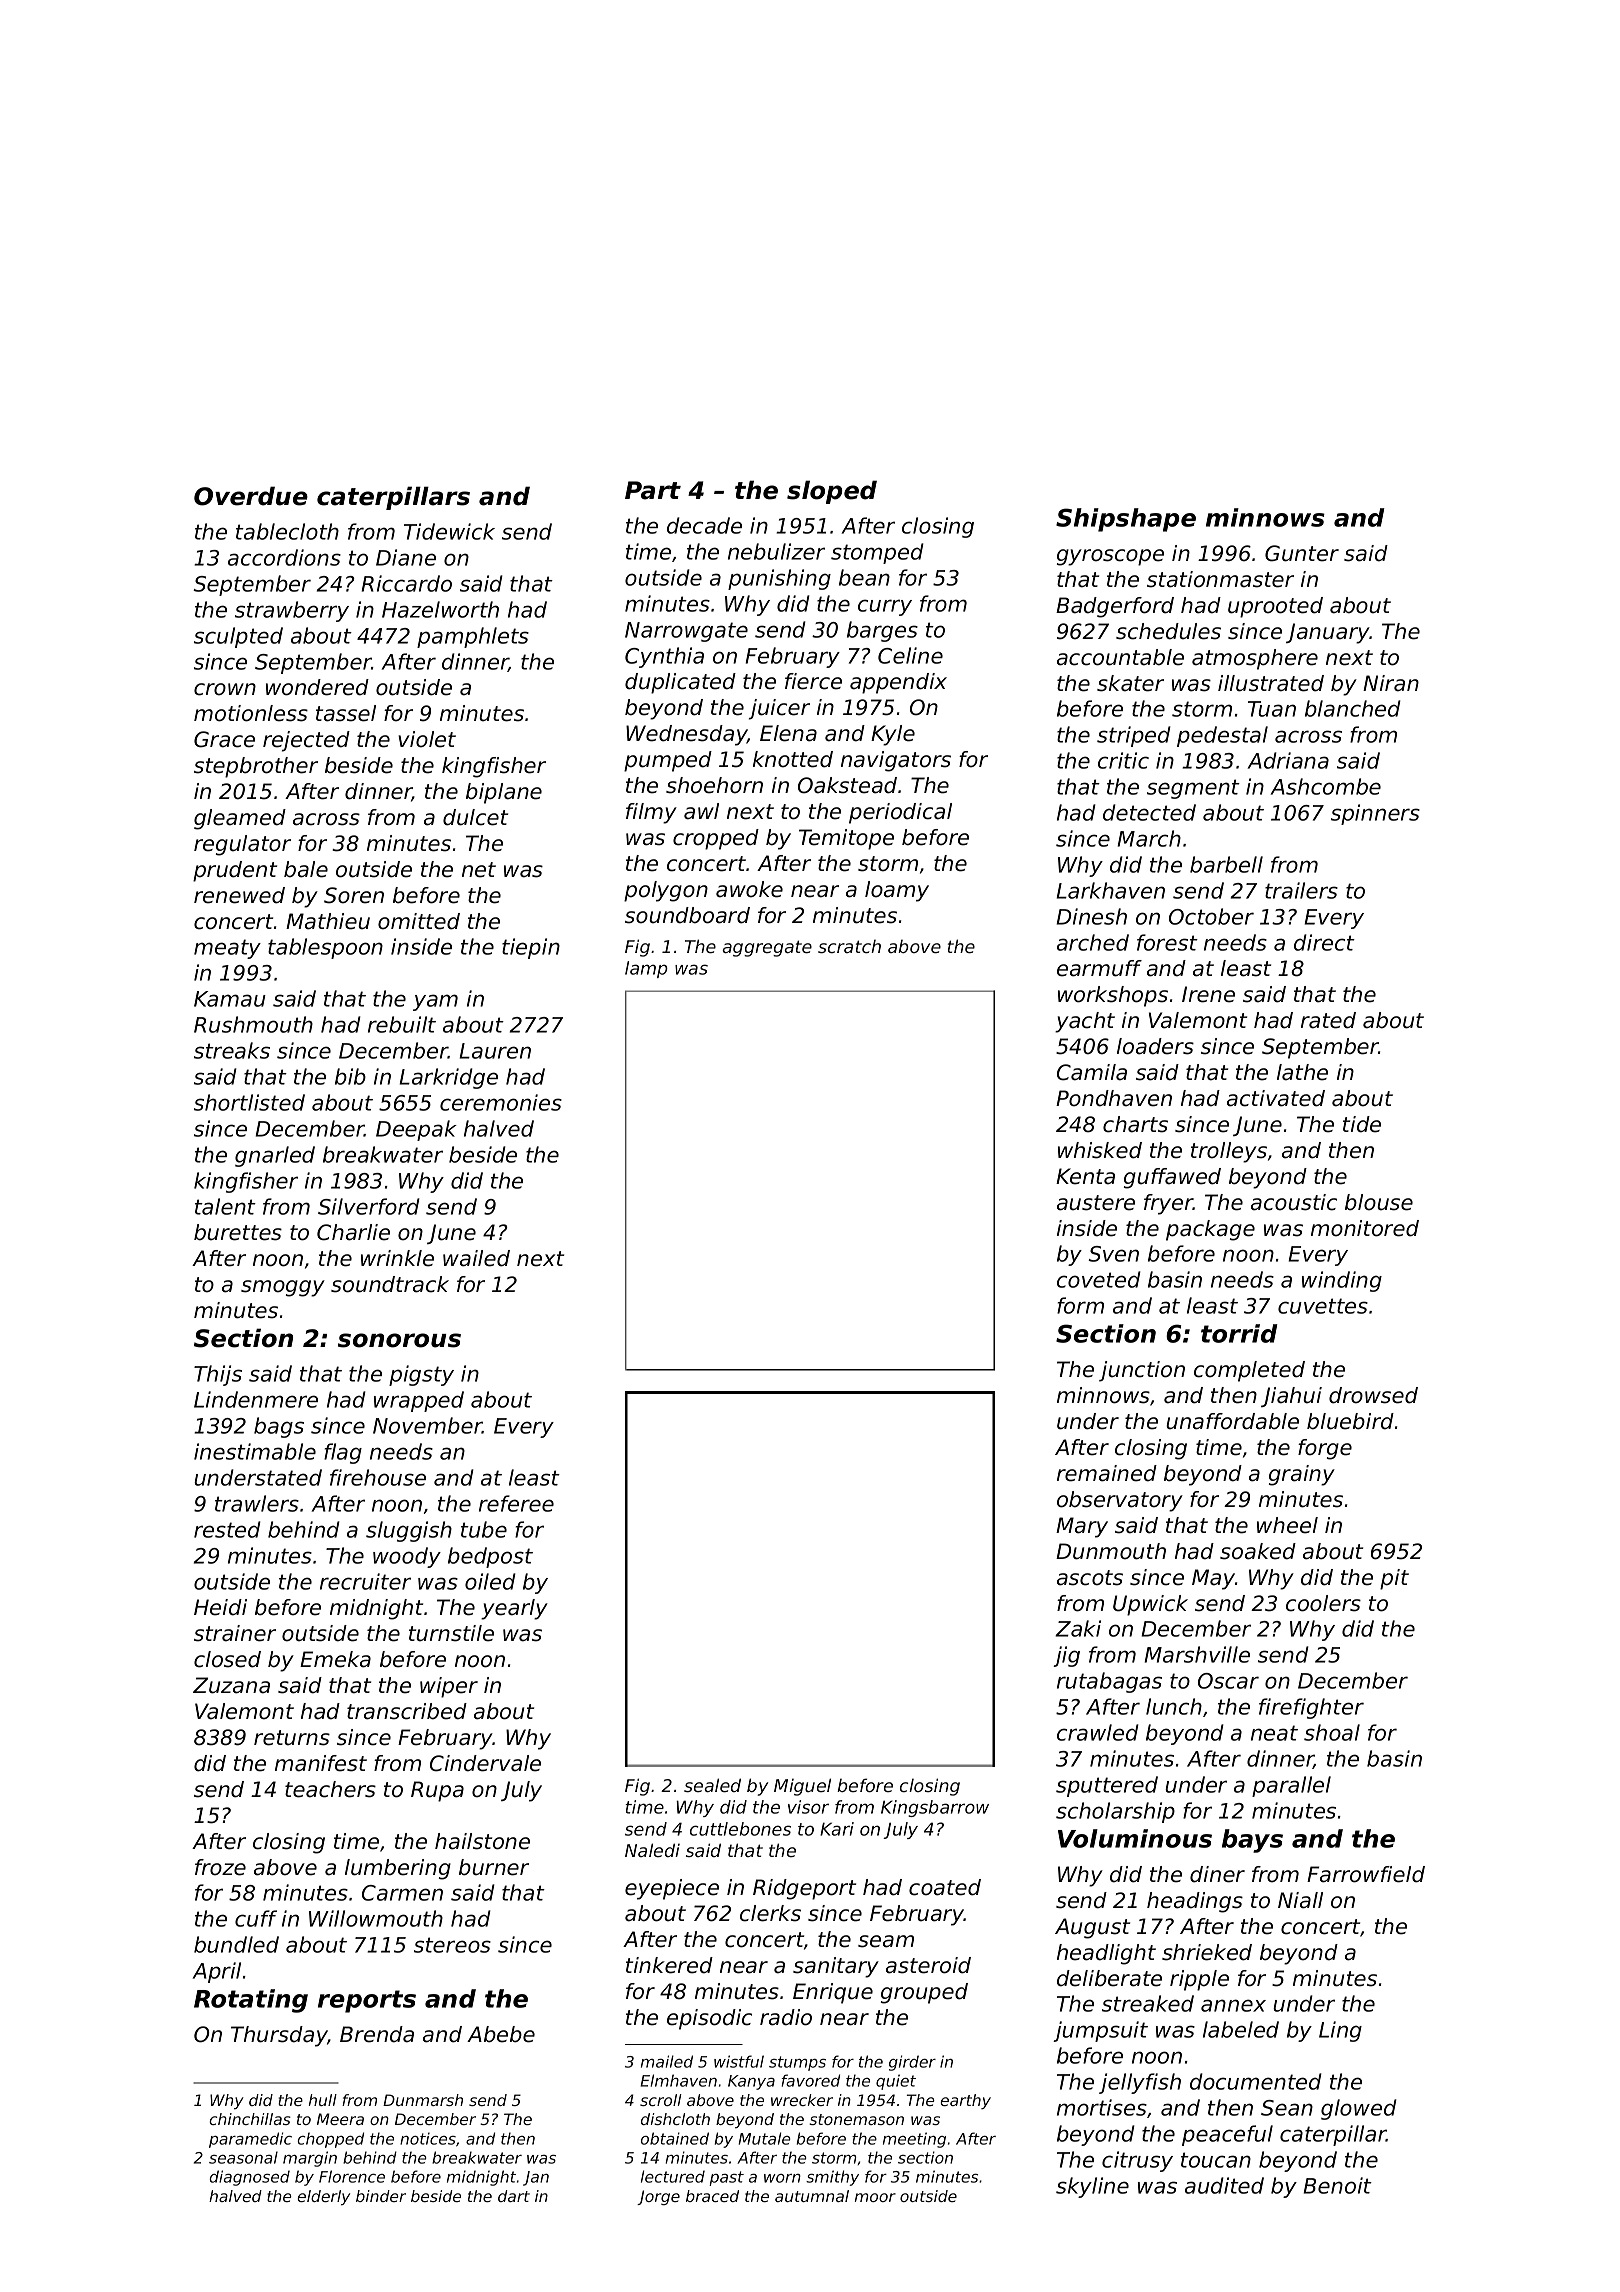 The image size is (1620, 2292). I want to click on Gunter, so click(1302, 553).
